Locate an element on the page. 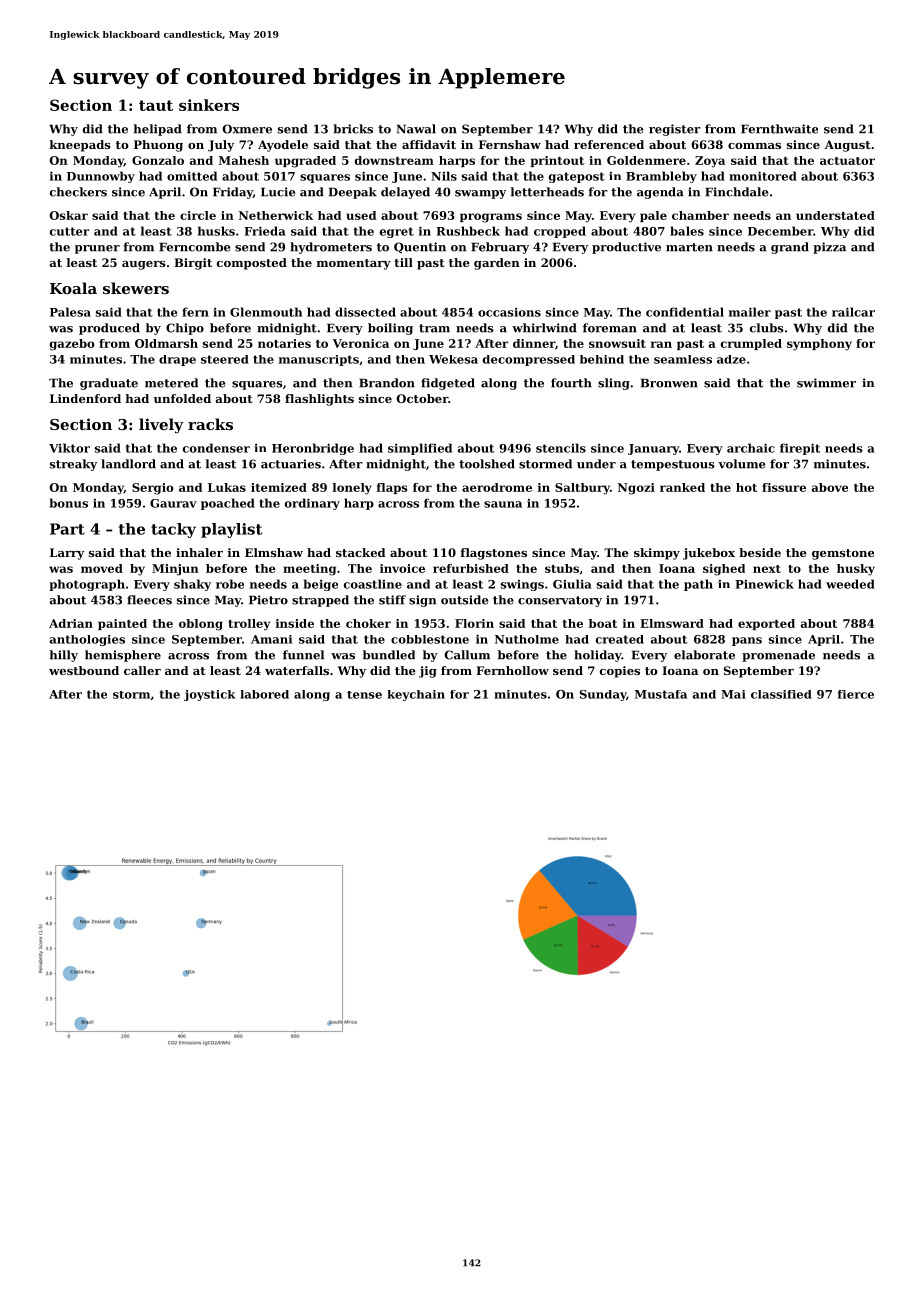 This document has height=1308, width=924. painted is located at coordinates (122, 624).
